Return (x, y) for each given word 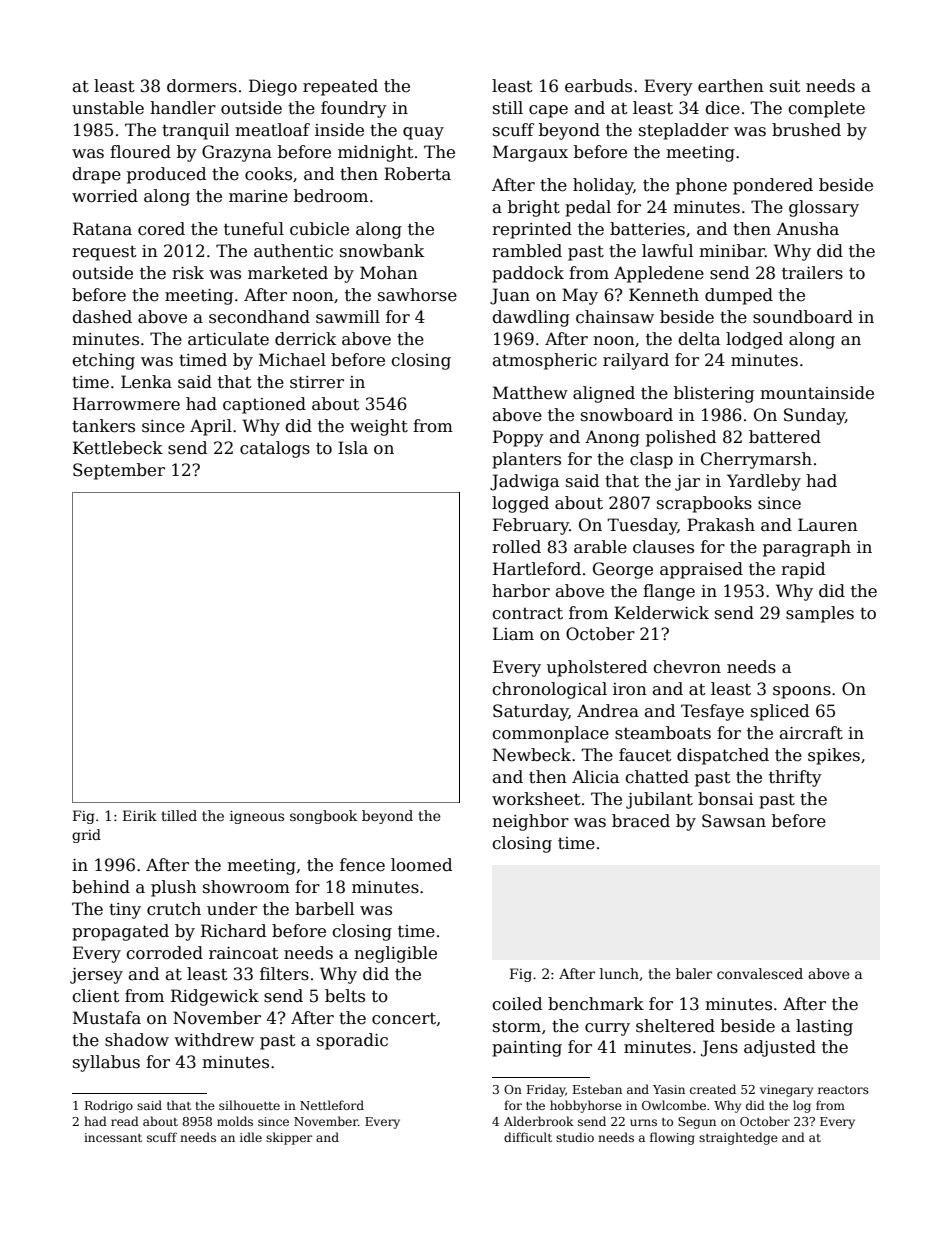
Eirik (140, 815)
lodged (754, 340)
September (119, 471)
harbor (521, 591)
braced (641, 821)
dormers (202, 86)
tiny (125, 911)
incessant (113, 1137)
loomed (421, 865)
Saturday (530, 712)
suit (785, 86)
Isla (353, 448)
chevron (687, 667)
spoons (802, 692)
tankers (103, 426)
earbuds (598, 86)
